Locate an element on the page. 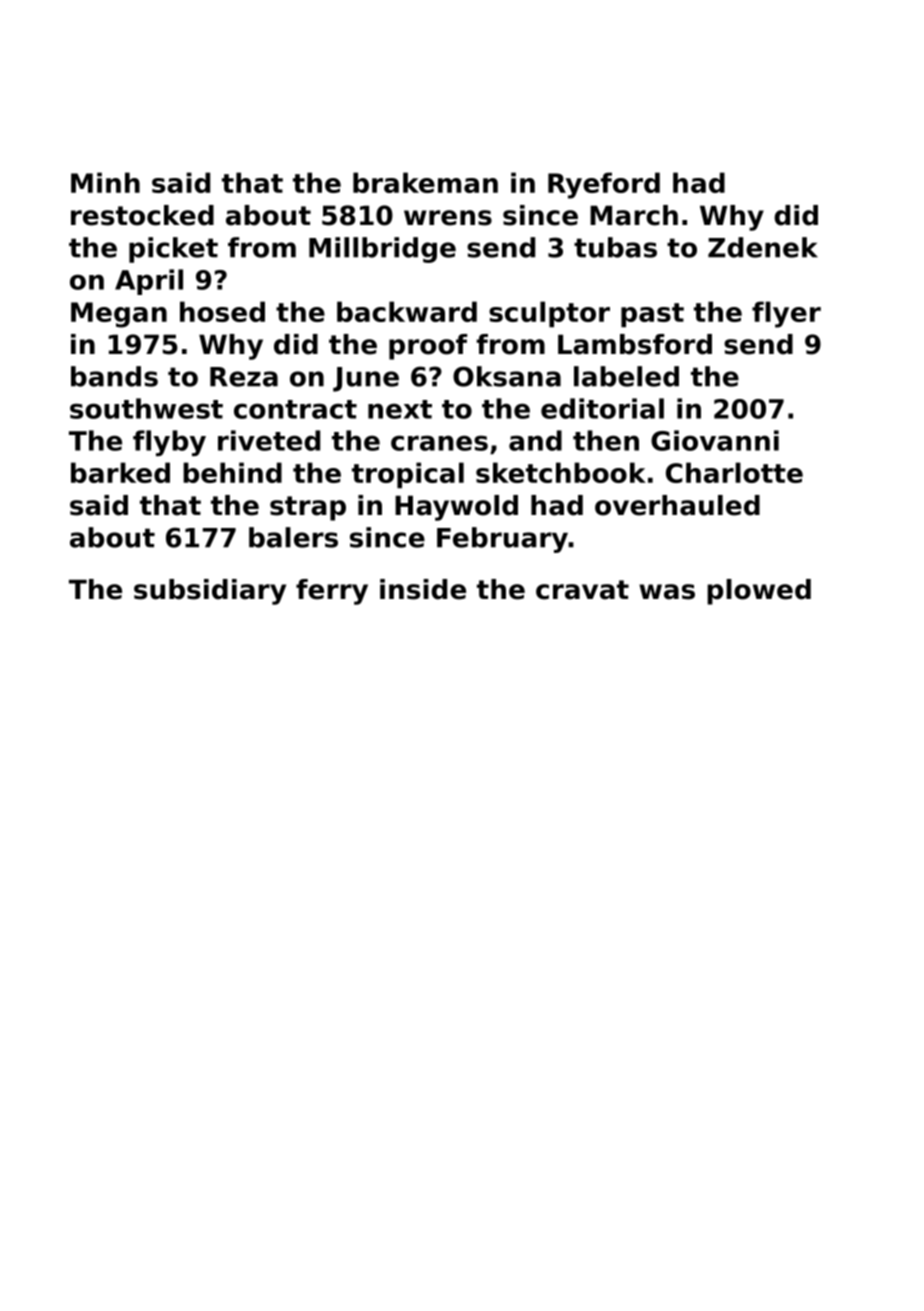  flyer is located at coordinates (786, 314).
